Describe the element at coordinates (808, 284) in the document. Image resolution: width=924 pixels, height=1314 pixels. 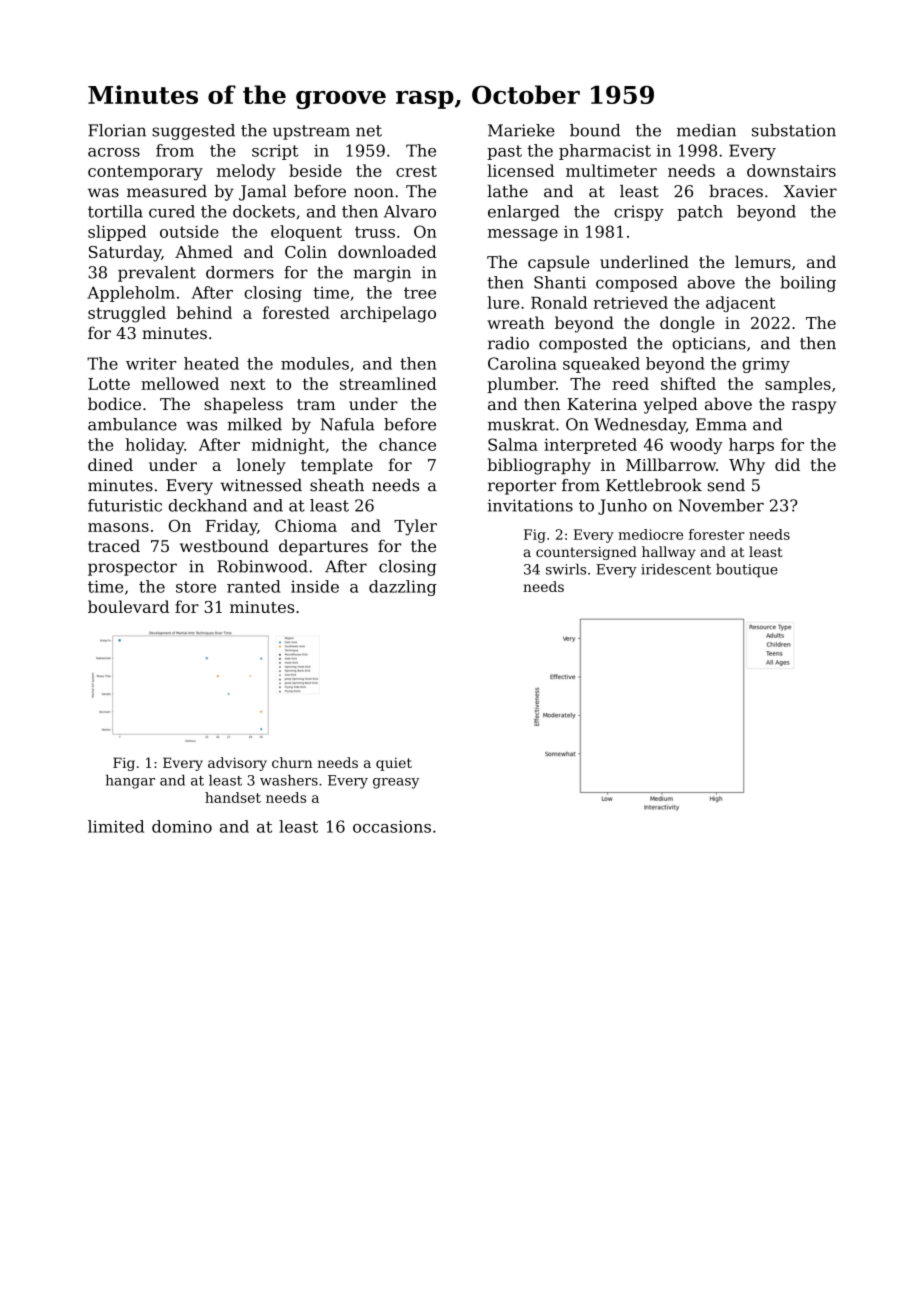
I see `boiling` at that location.
